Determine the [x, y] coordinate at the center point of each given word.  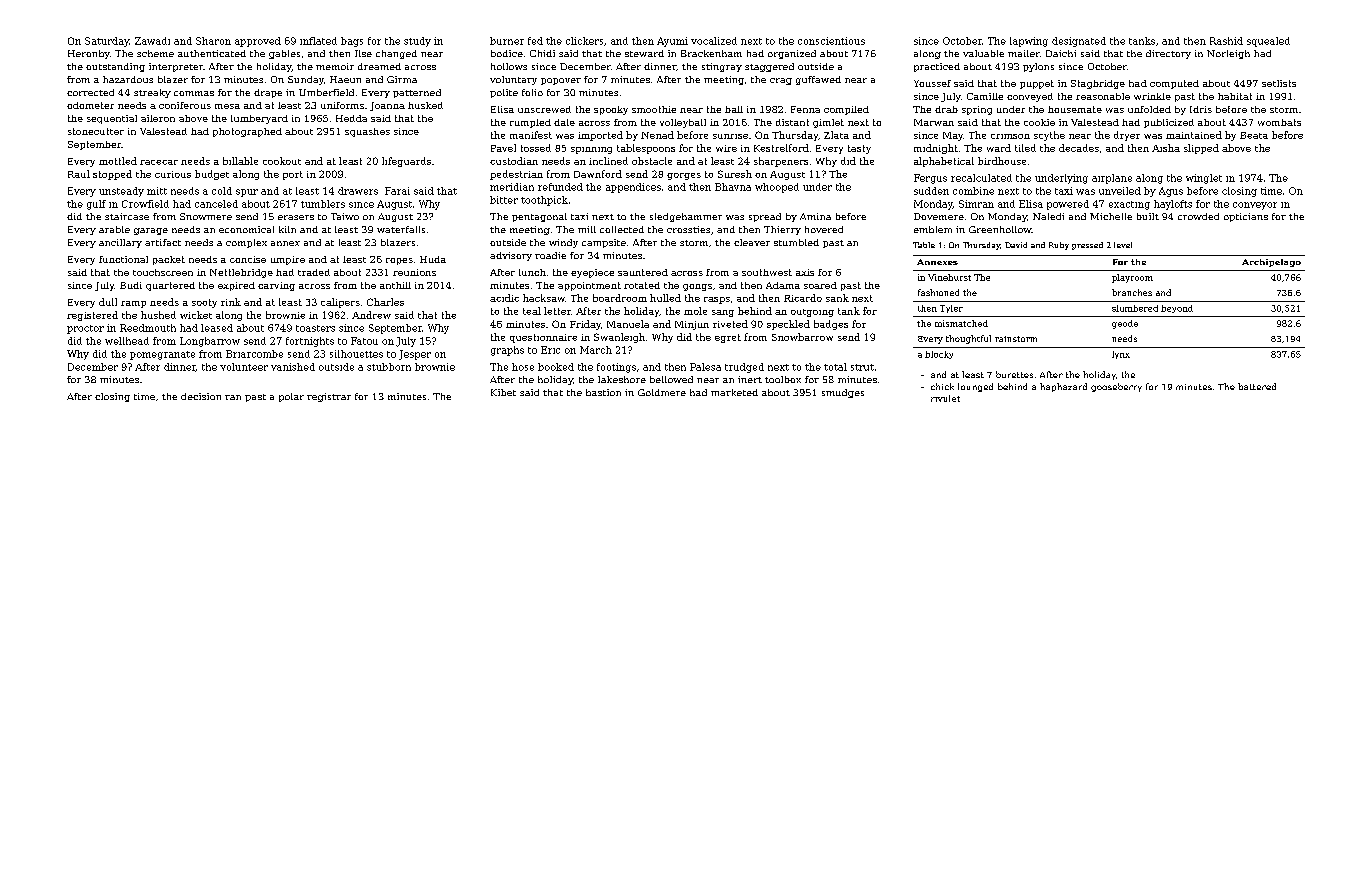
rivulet [945, 398]
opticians [1246, 217]
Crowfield [145, 204]
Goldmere [662, 392]
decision [201, 396]
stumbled [796, 242]
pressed [1087, 246]
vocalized [714, 41]
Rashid [1226, 41]
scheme [155, 53]
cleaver [752, 242]
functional [123, 259]
